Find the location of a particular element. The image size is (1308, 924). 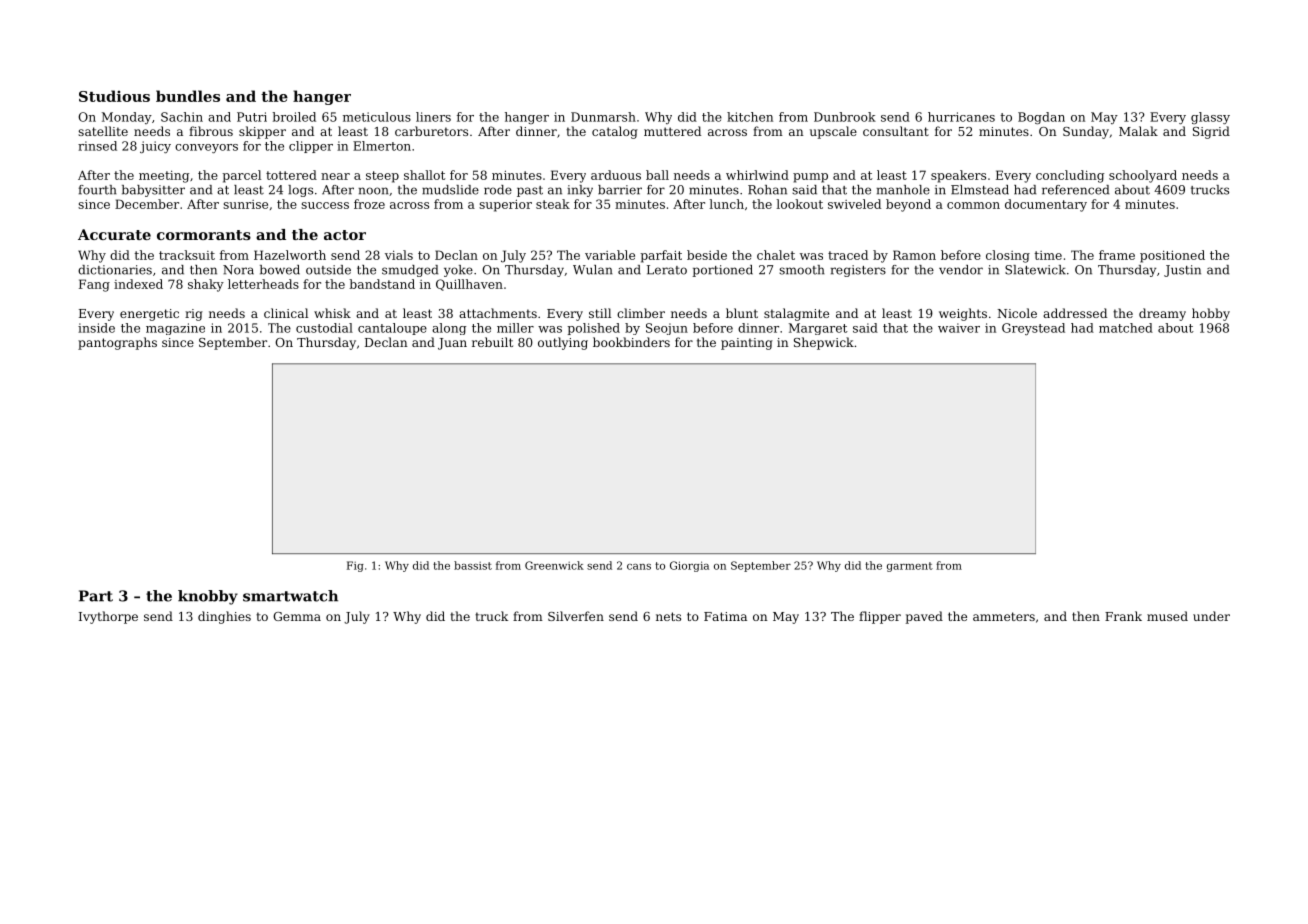

Fig is located at coordinates (355, 566).
